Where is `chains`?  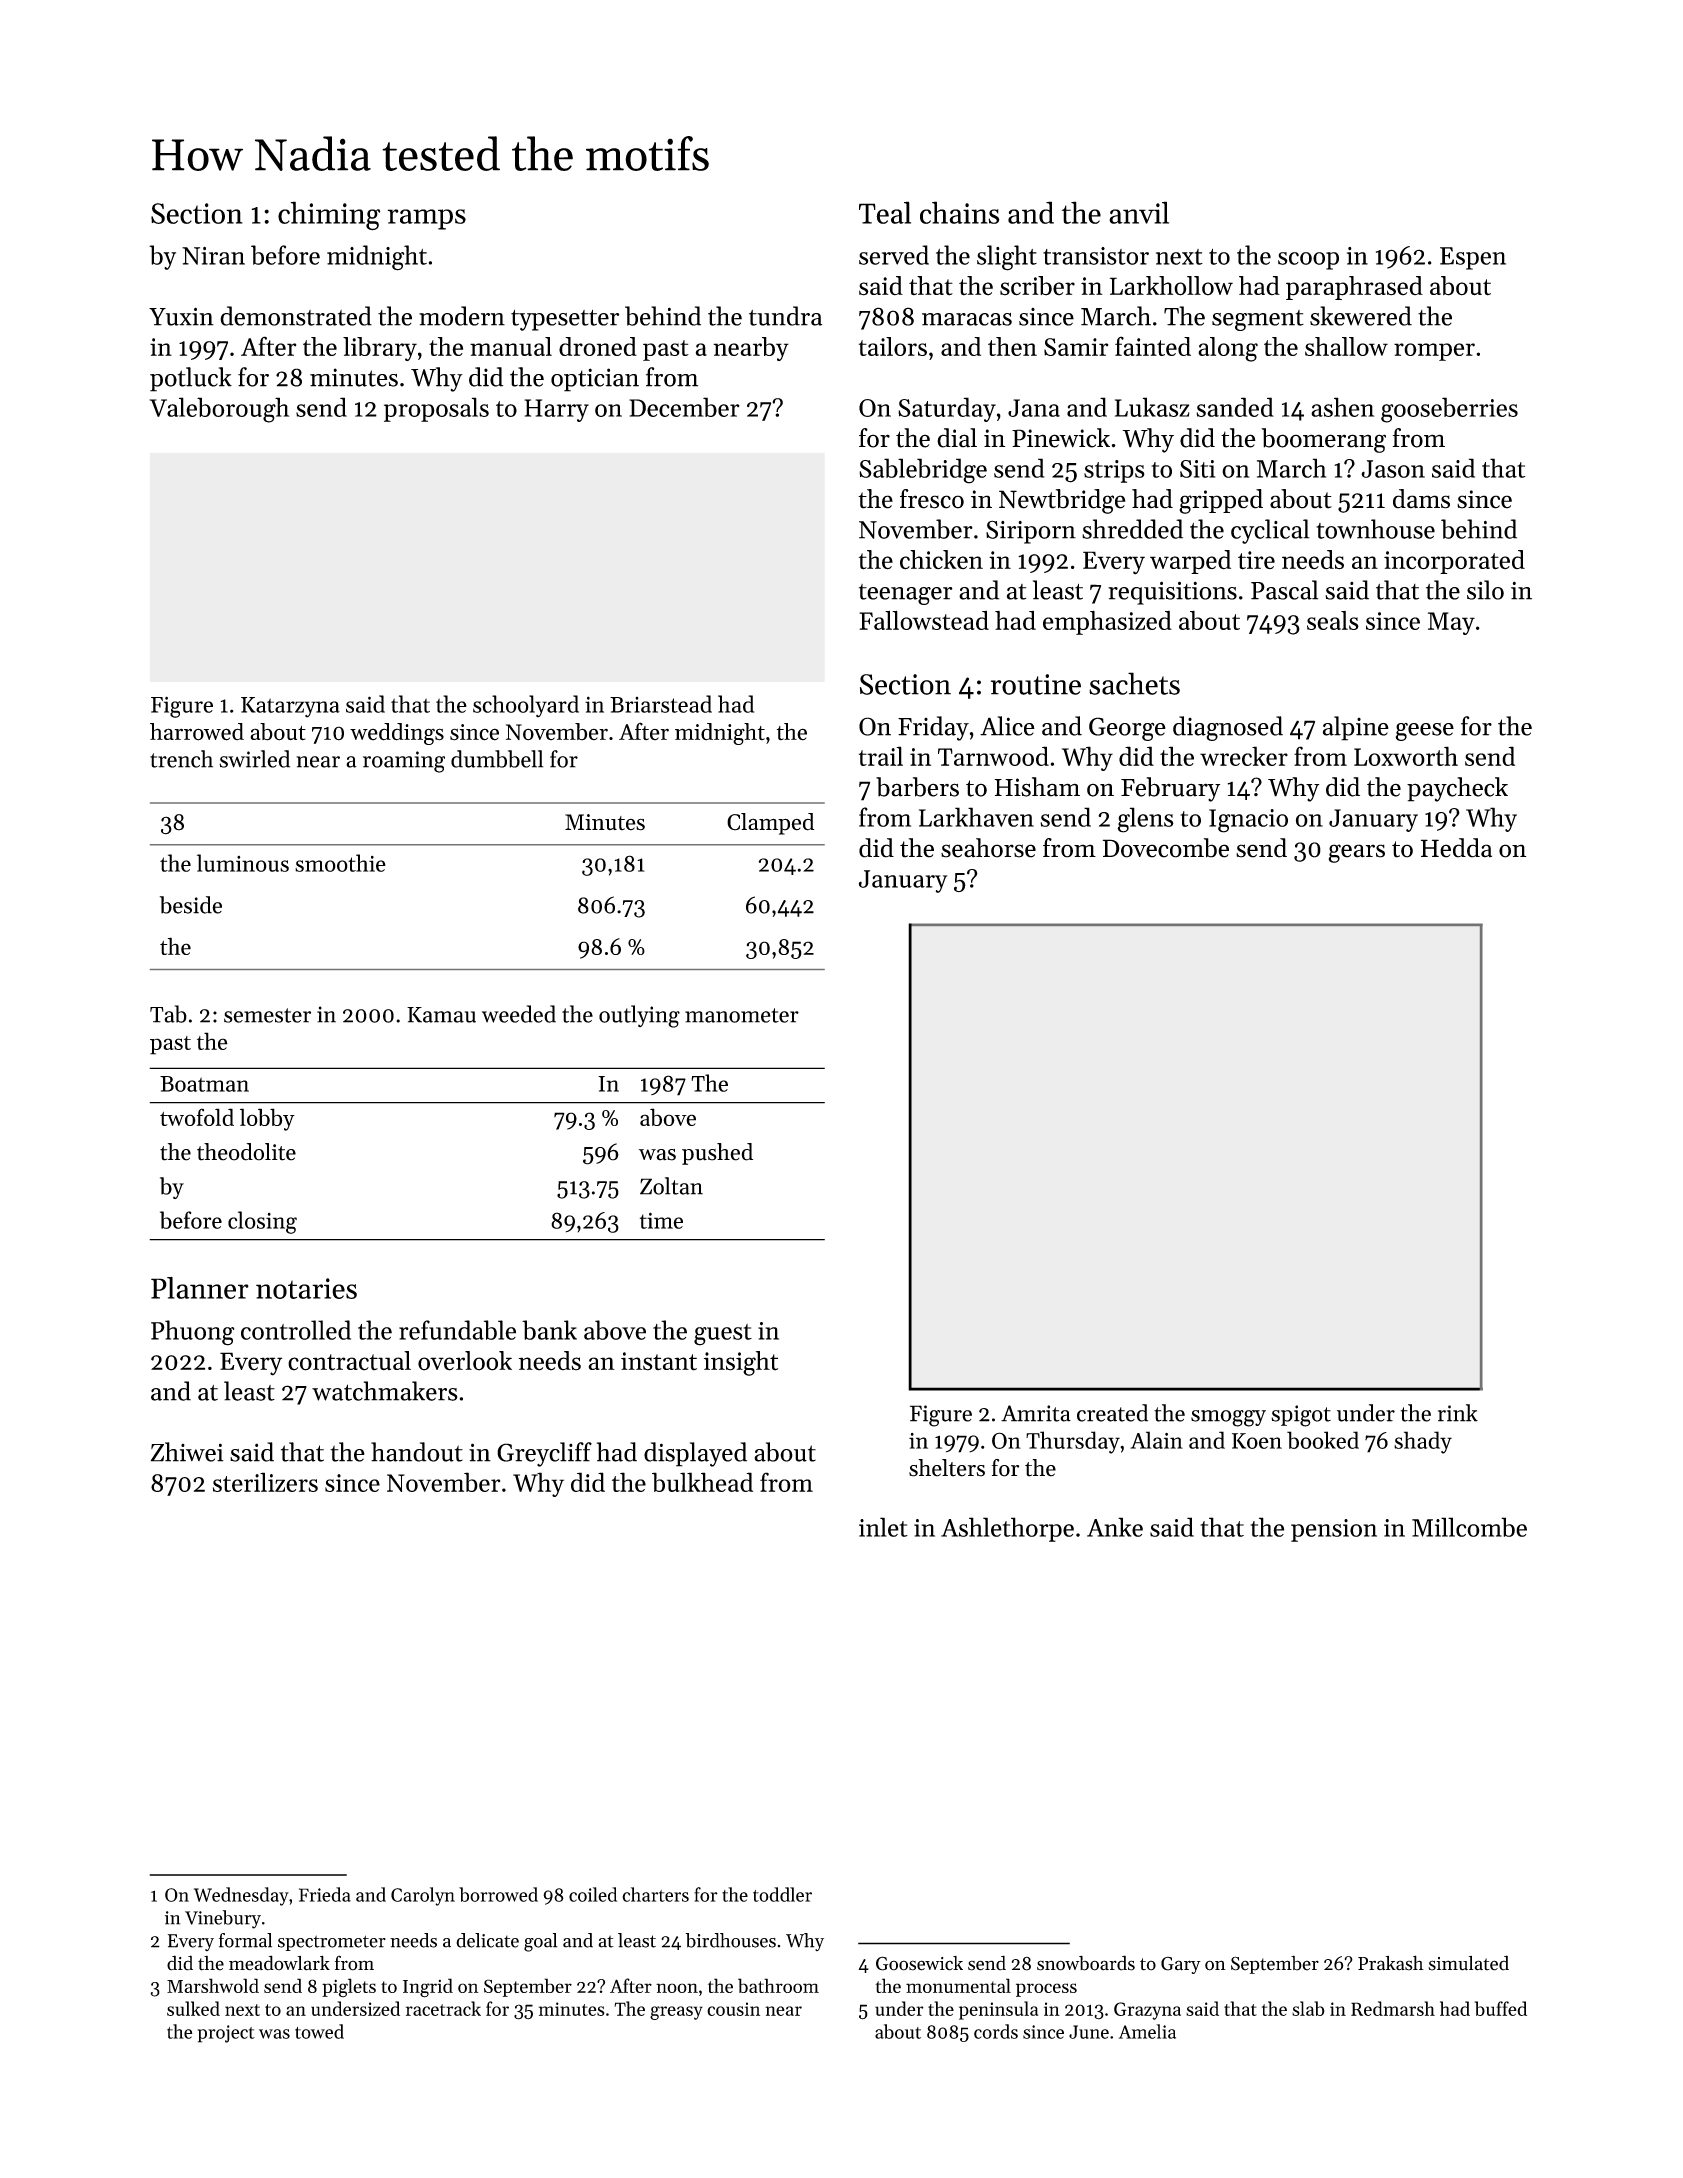
chains is located at coordinates (960, 212).
